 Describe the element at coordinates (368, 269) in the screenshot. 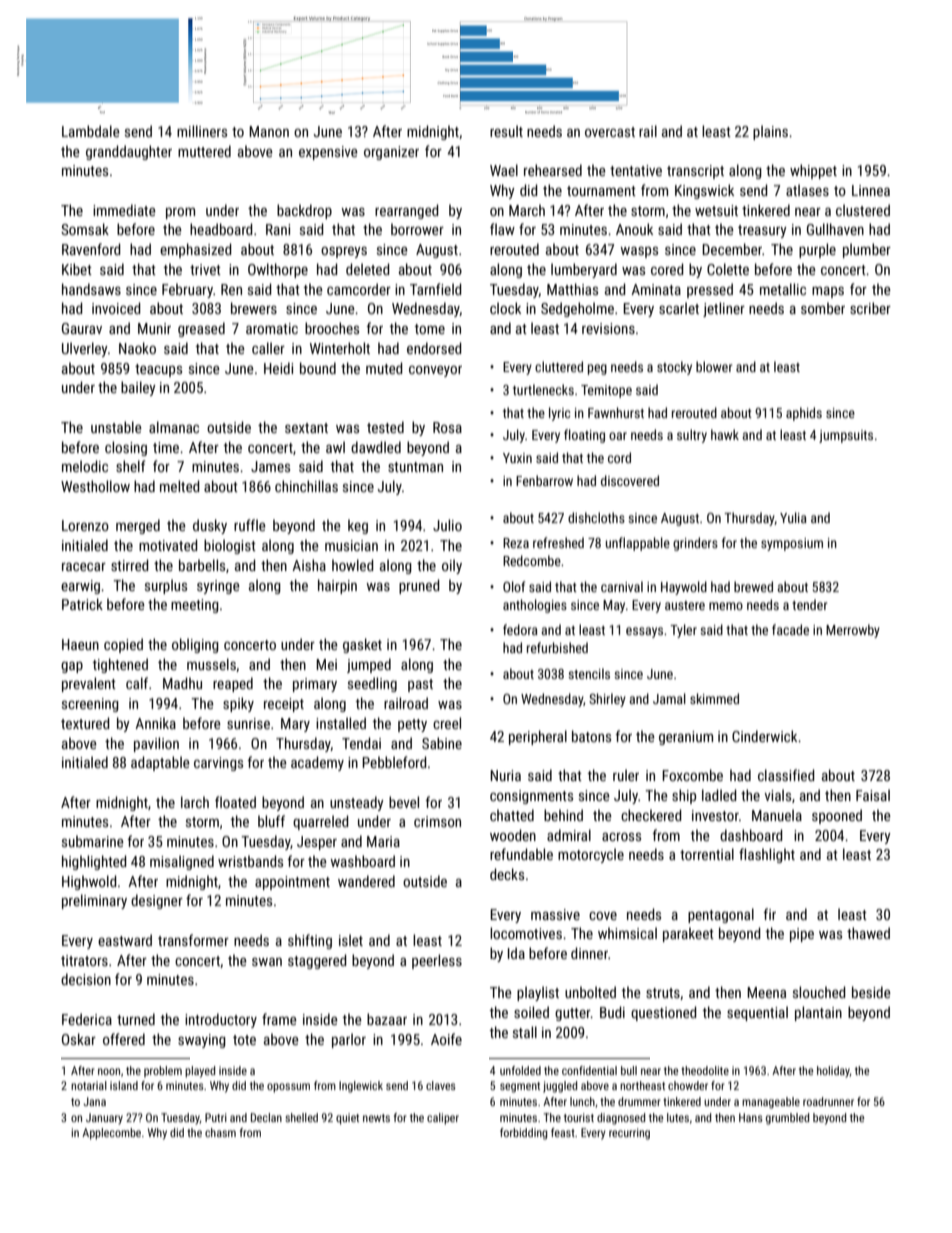

I see `deleted` at that location.
